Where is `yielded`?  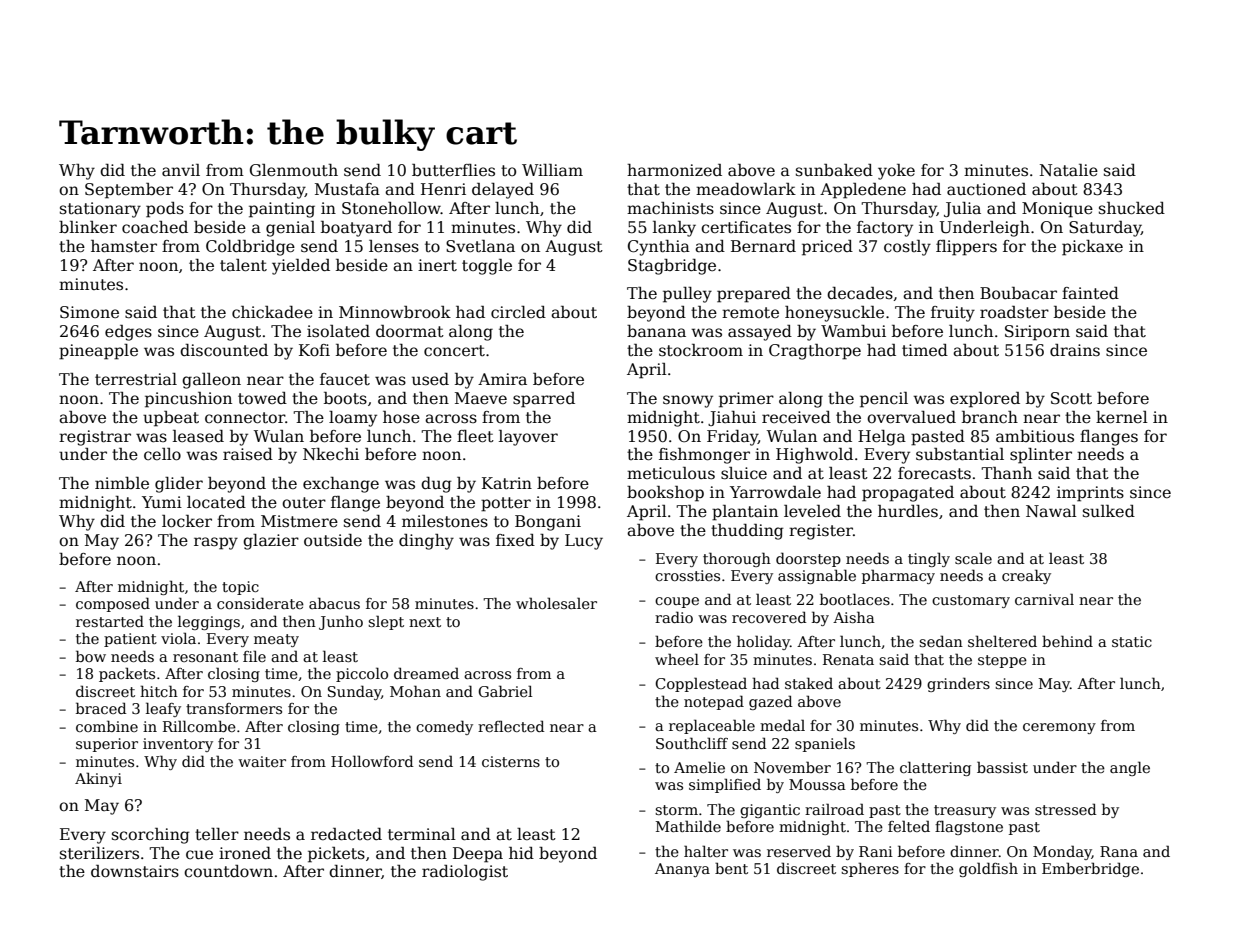
yielded is located at coordinates (301, 267).
